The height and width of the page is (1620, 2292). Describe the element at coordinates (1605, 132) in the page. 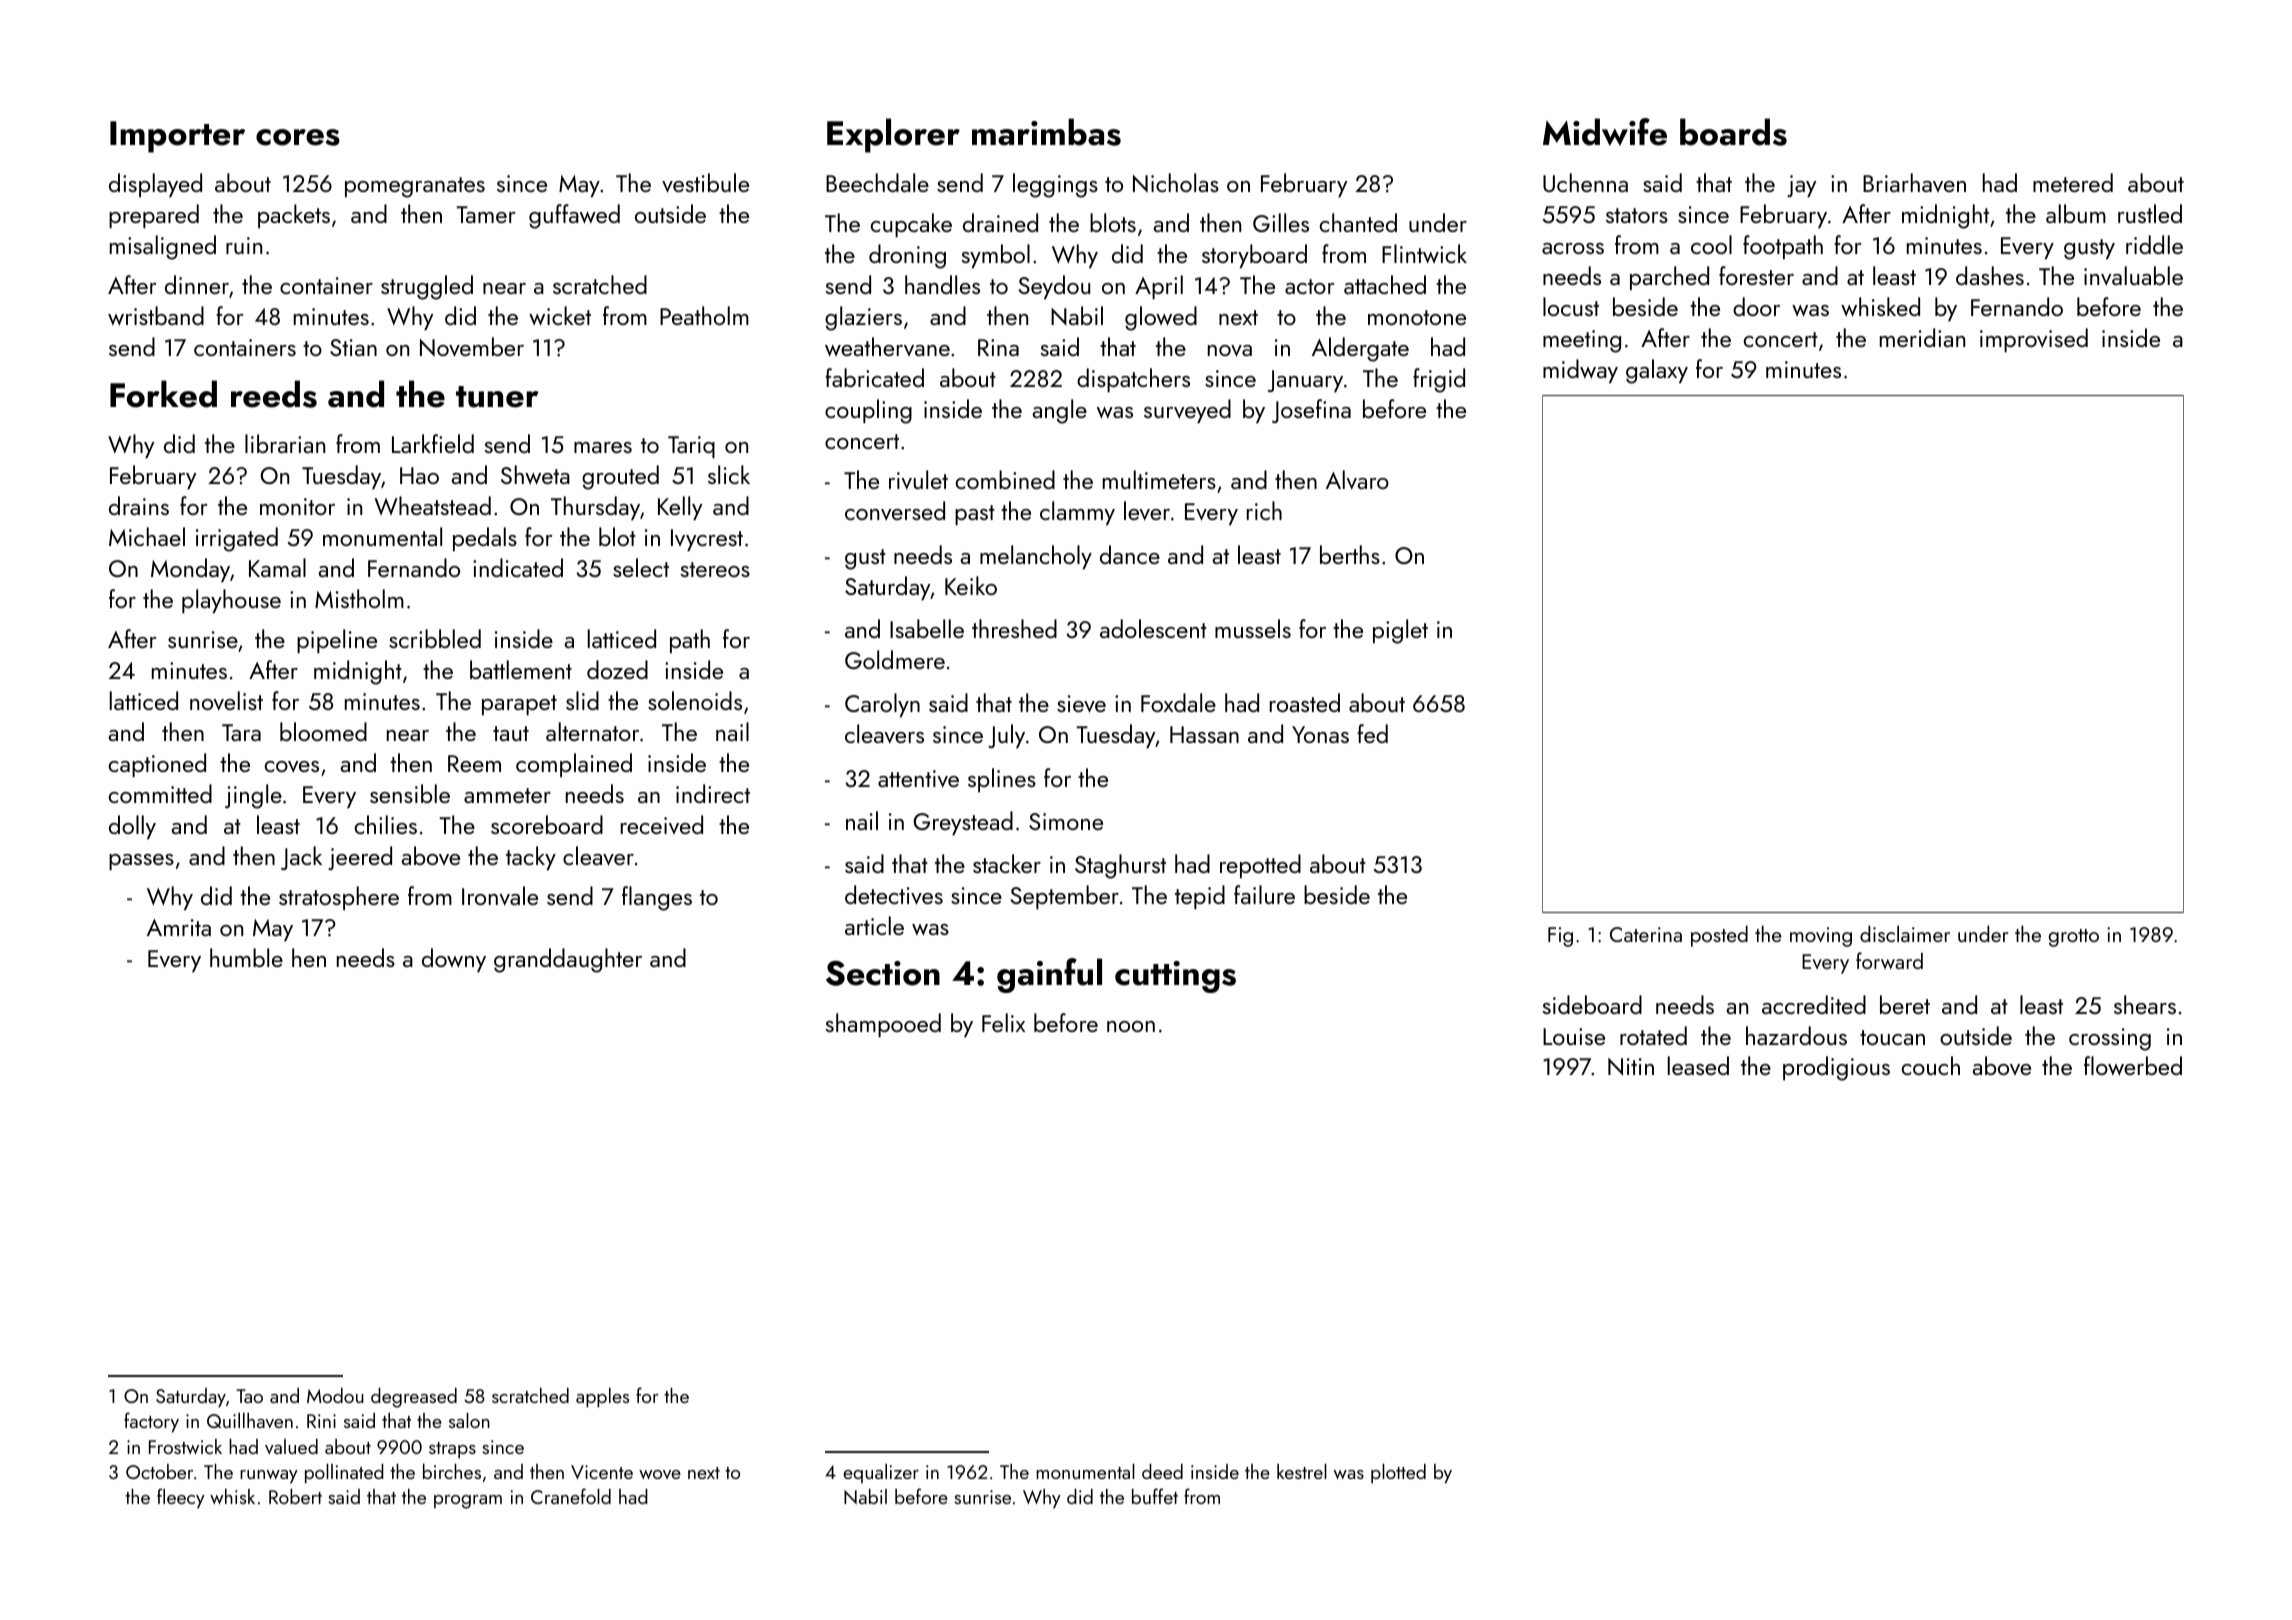

I see `Midwife` at that location.
